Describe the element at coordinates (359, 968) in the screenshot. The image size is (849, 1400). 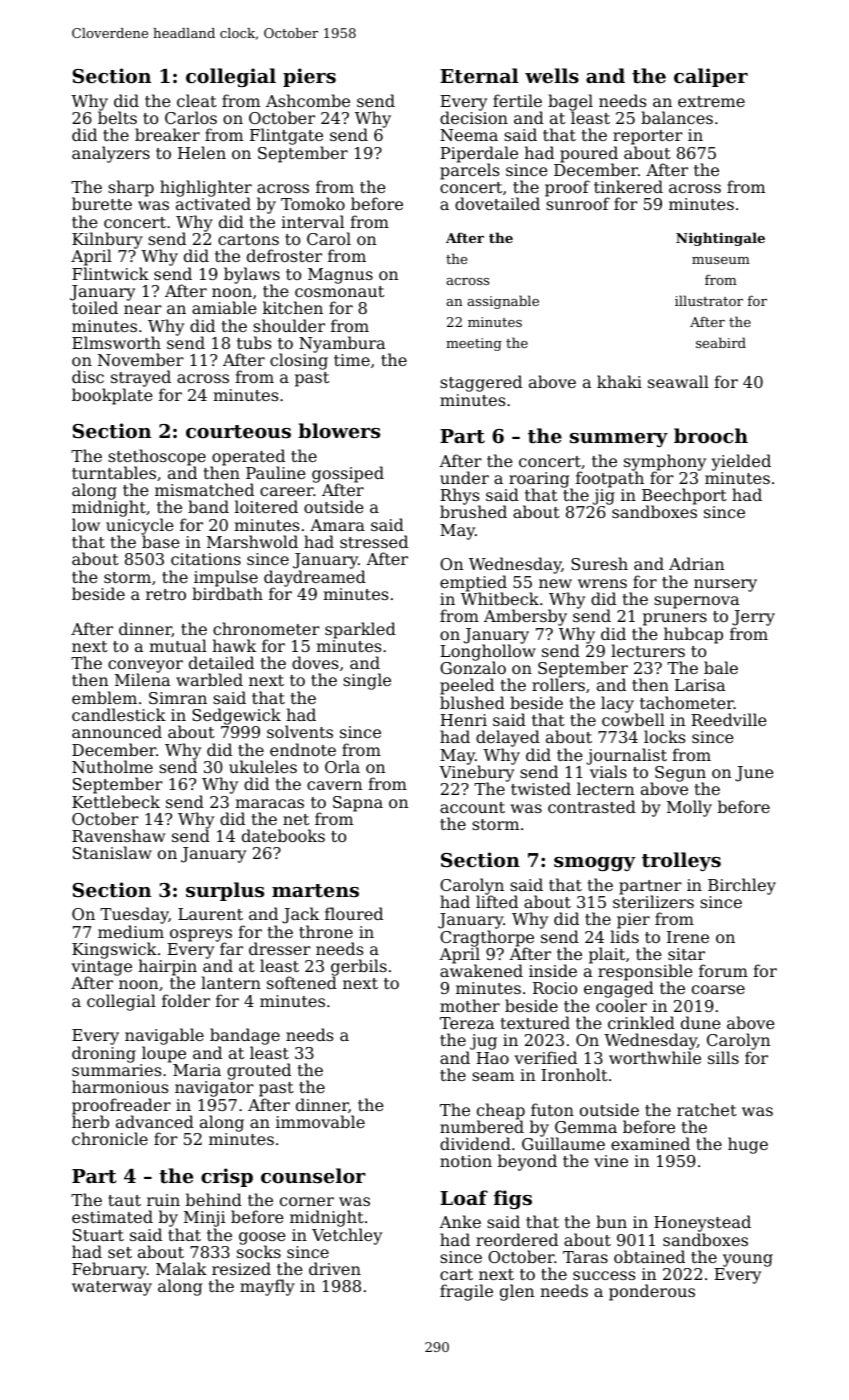
I see `gerbils` at that location.
